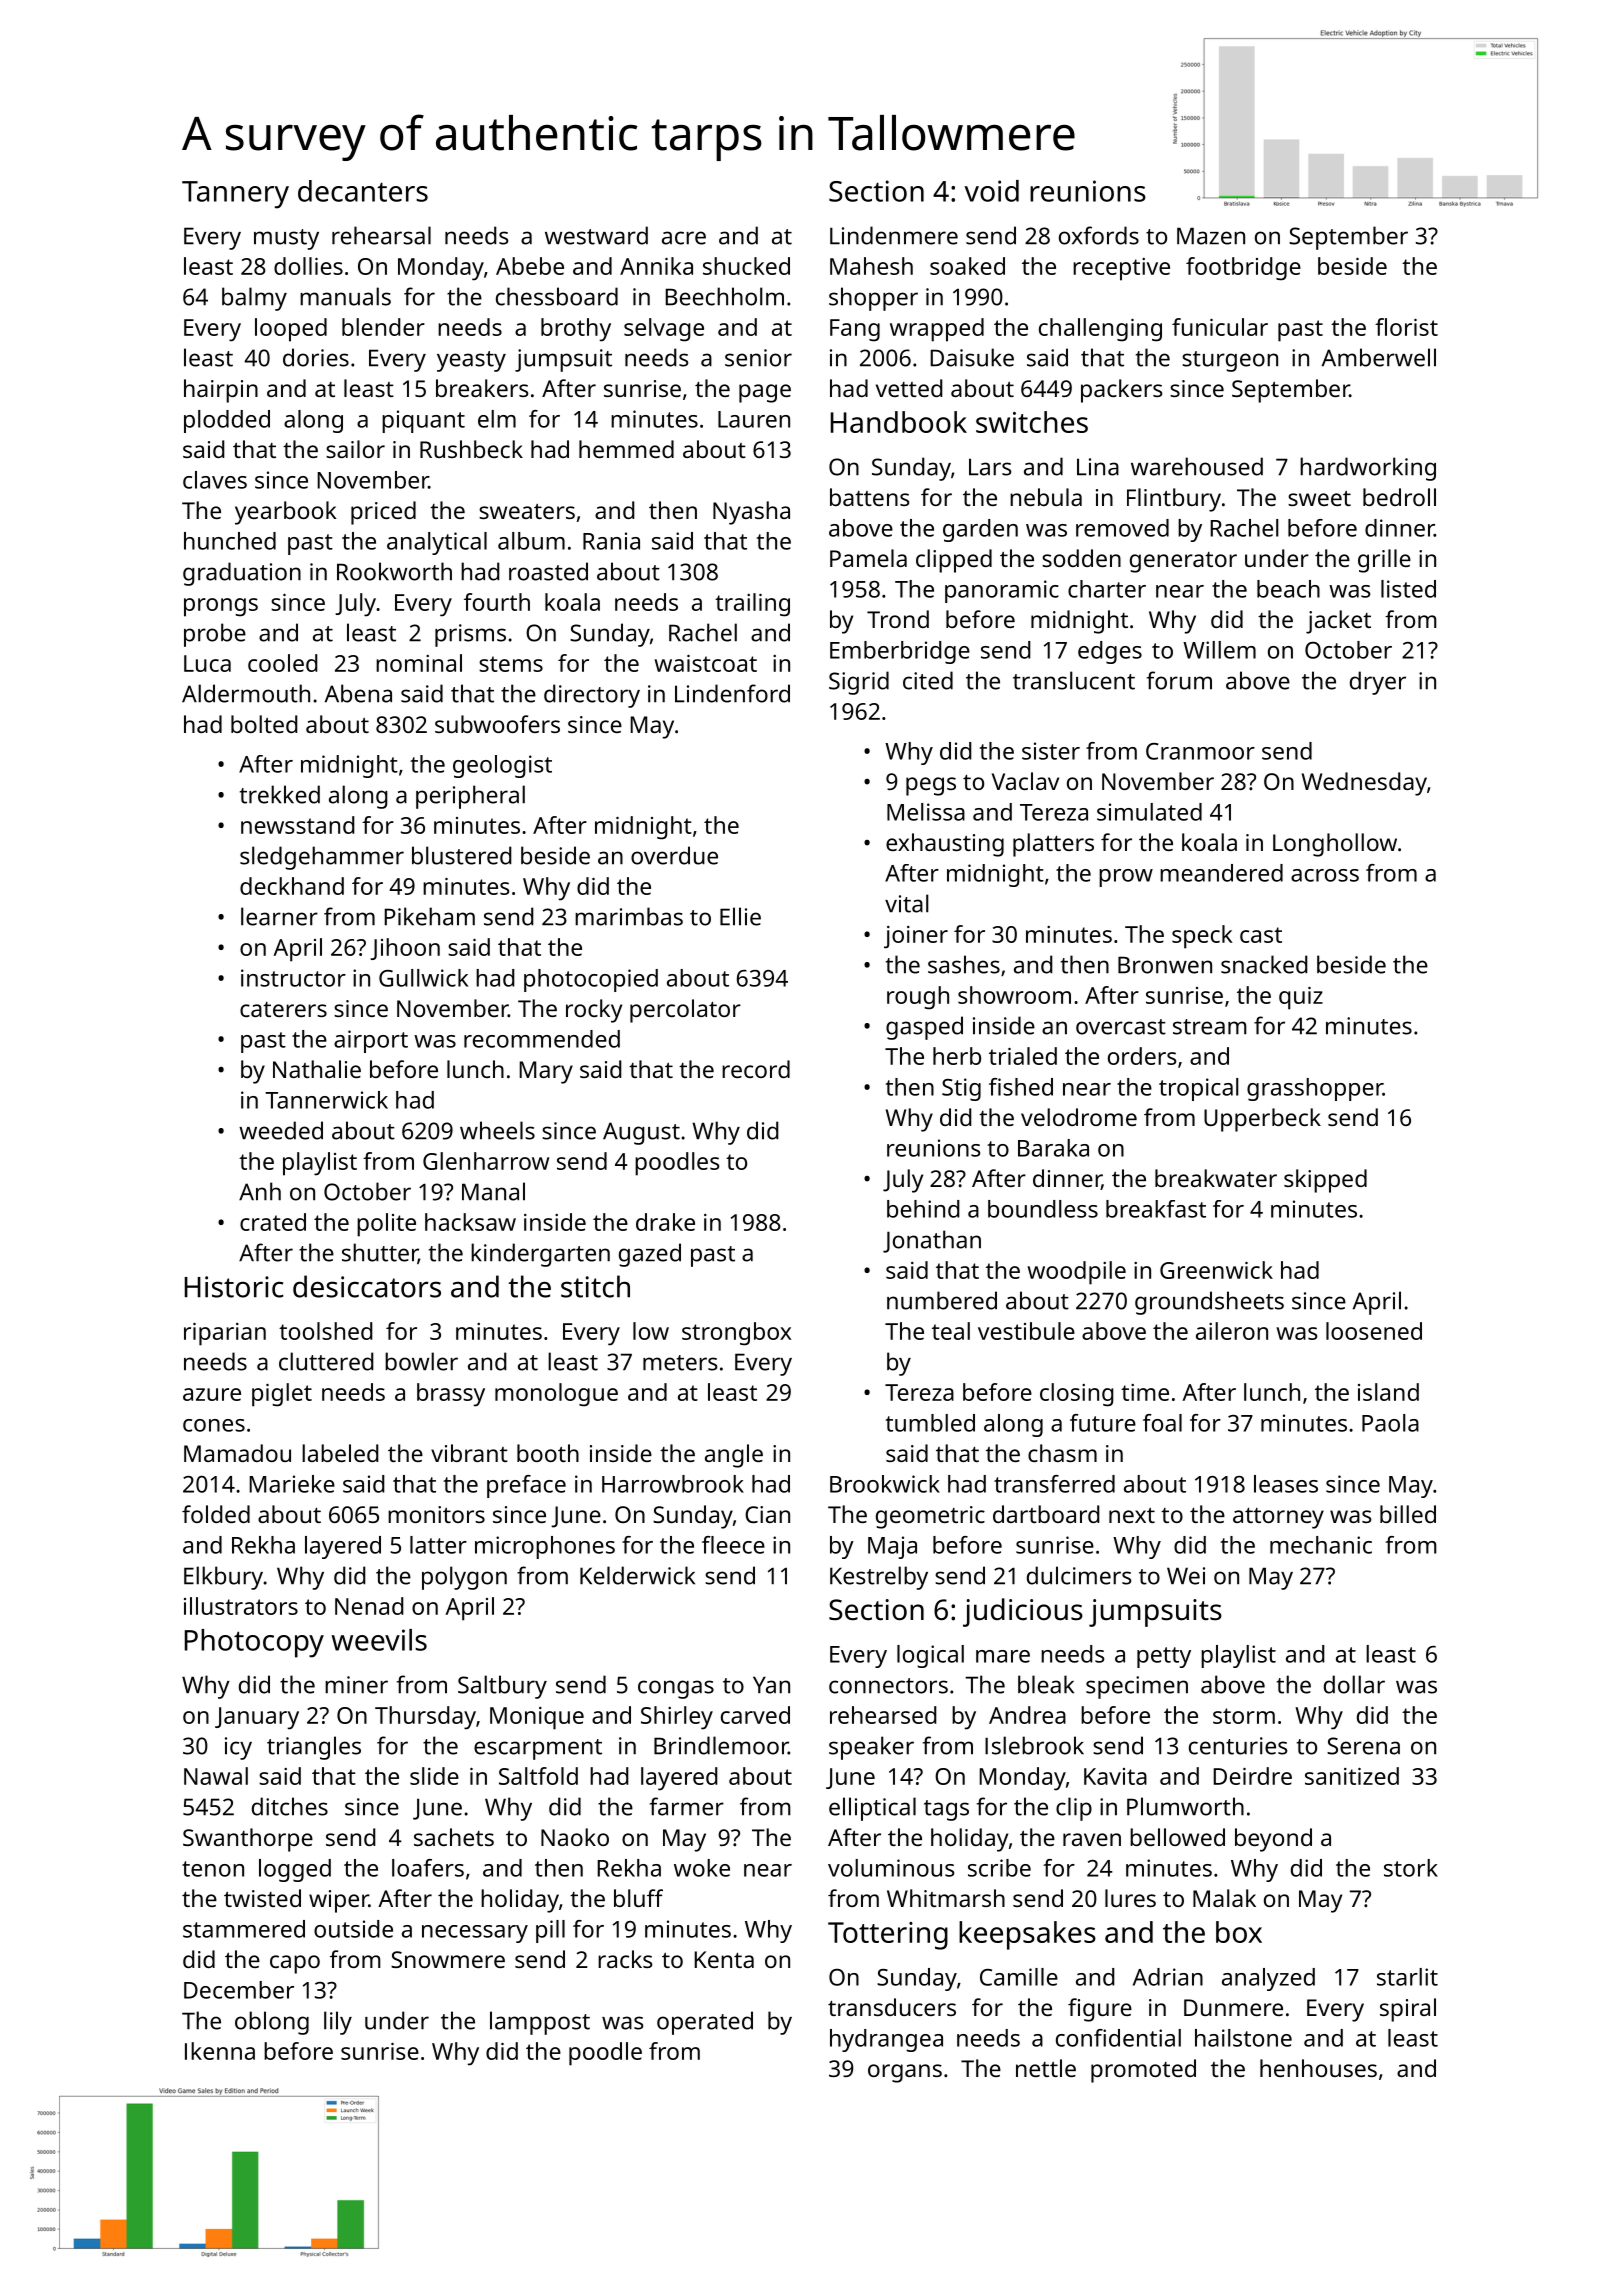 This screenshot has width=1620, height=2292. Describe the element at coordinates (295, 1964) in the screenshot. I see `capo` at that location.
